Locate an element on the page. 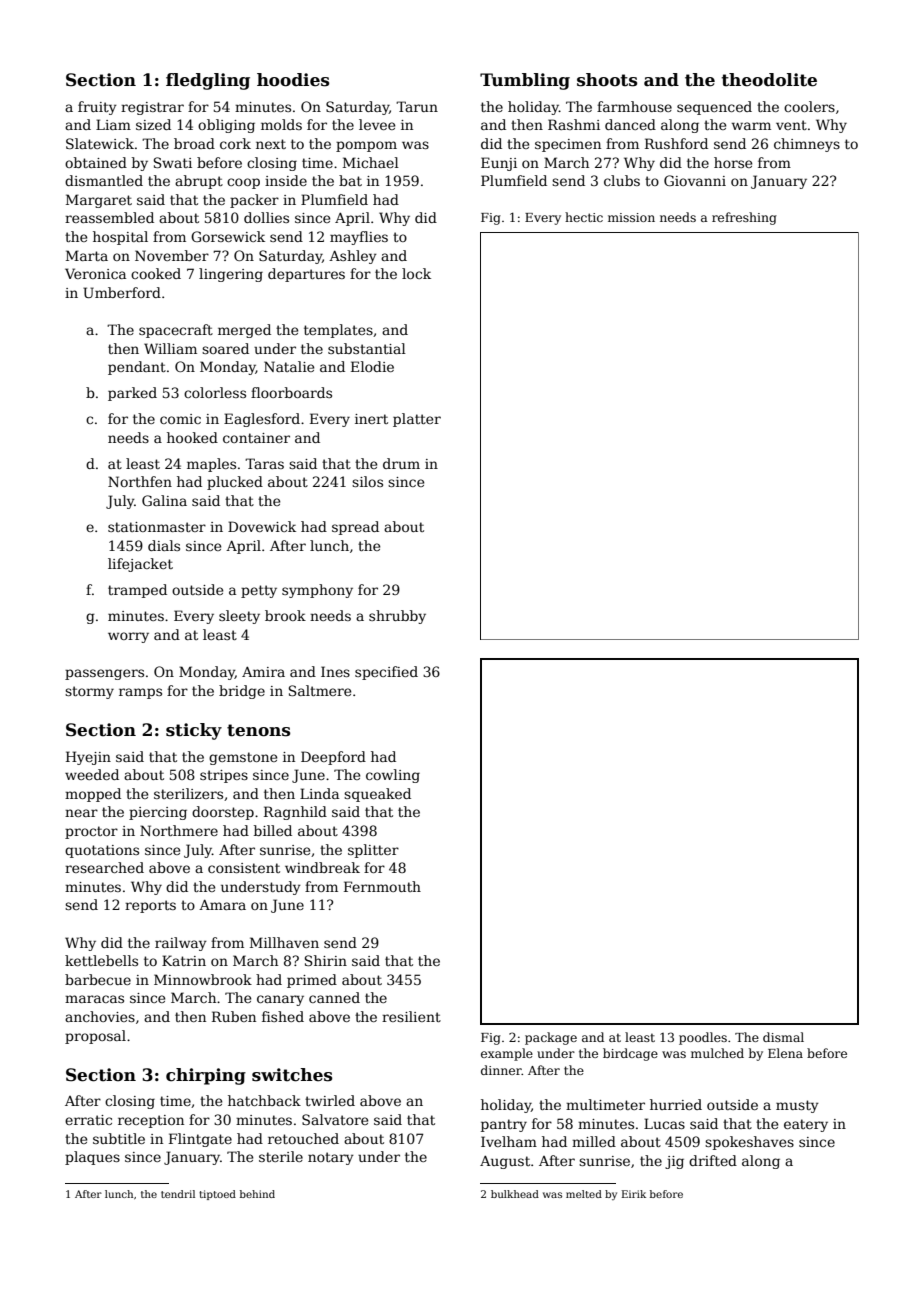 The image size is (924, 1308). spread is located at coordinates (355, 528).
